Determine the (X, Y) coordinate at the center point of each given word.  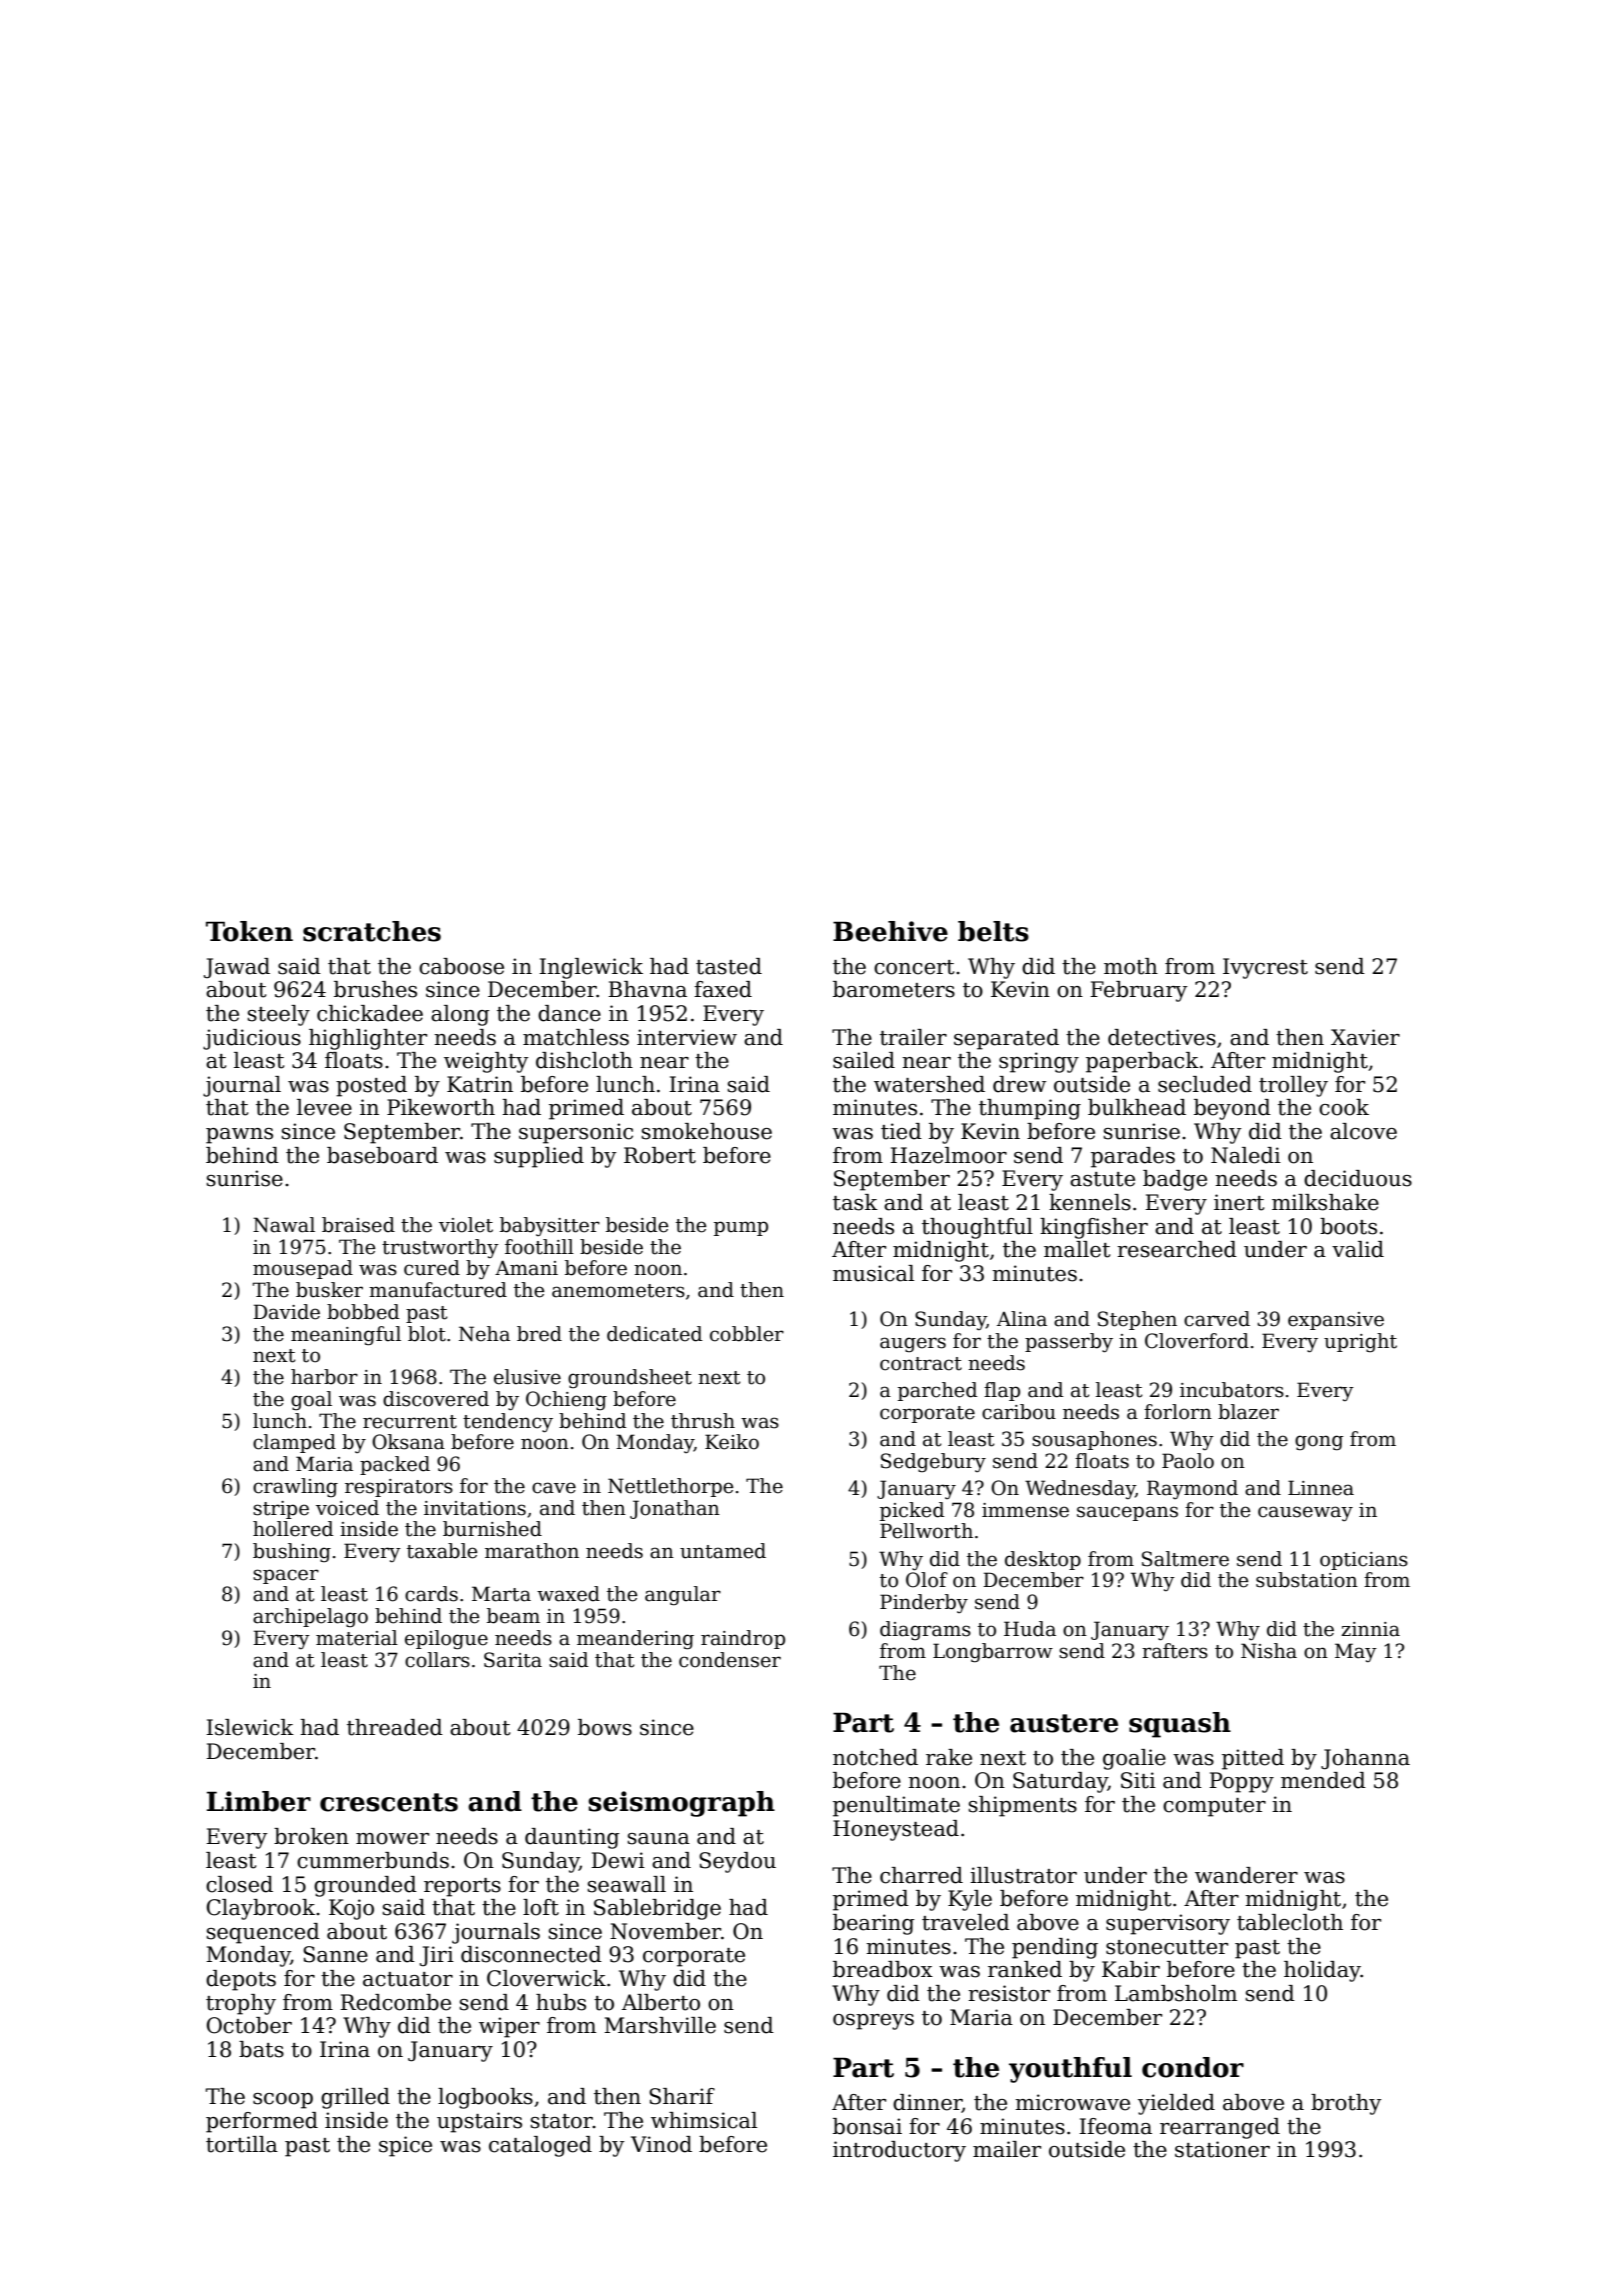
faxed (723, 989)
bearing (874, 1924)
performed (262, 2122)
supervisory (1168, 1924)
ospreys (873, 2022)
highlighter (368, 1039)
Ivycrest (1265, 968)
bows (605, 1727)
